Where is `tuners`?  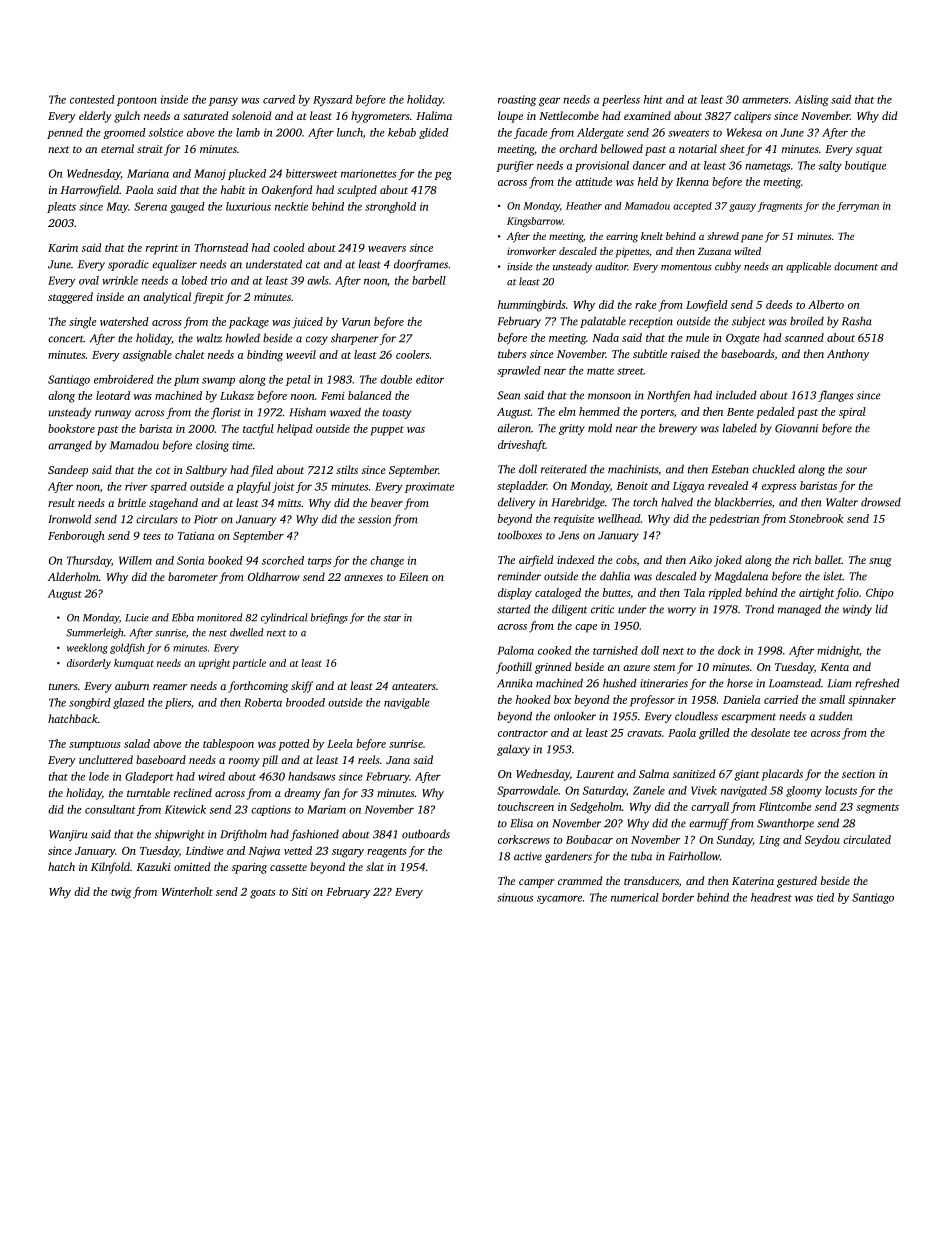 tuners is located at coordinates (63, 686).
